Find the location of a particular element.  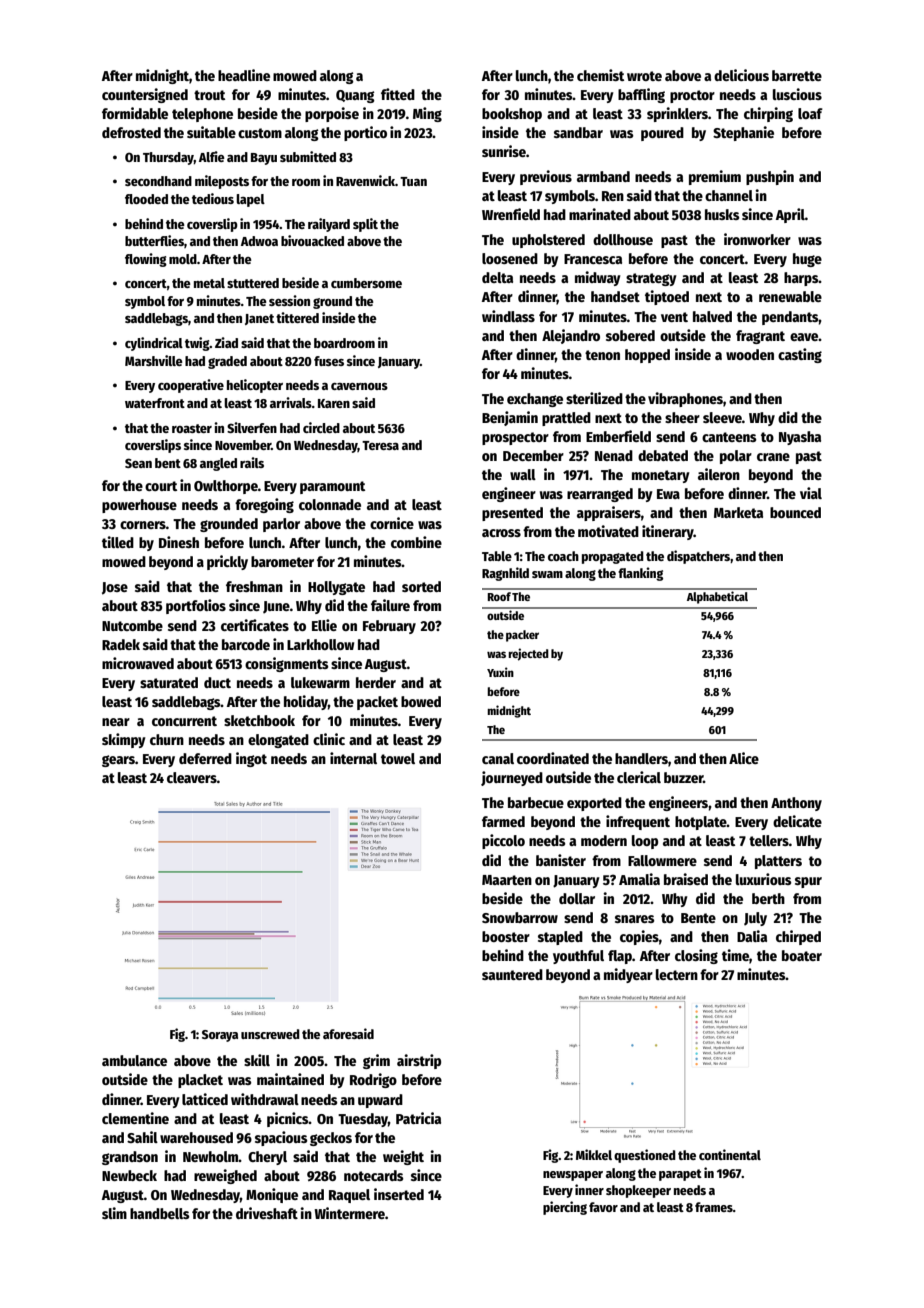

barbecue is located at coordinates (536, 802).
